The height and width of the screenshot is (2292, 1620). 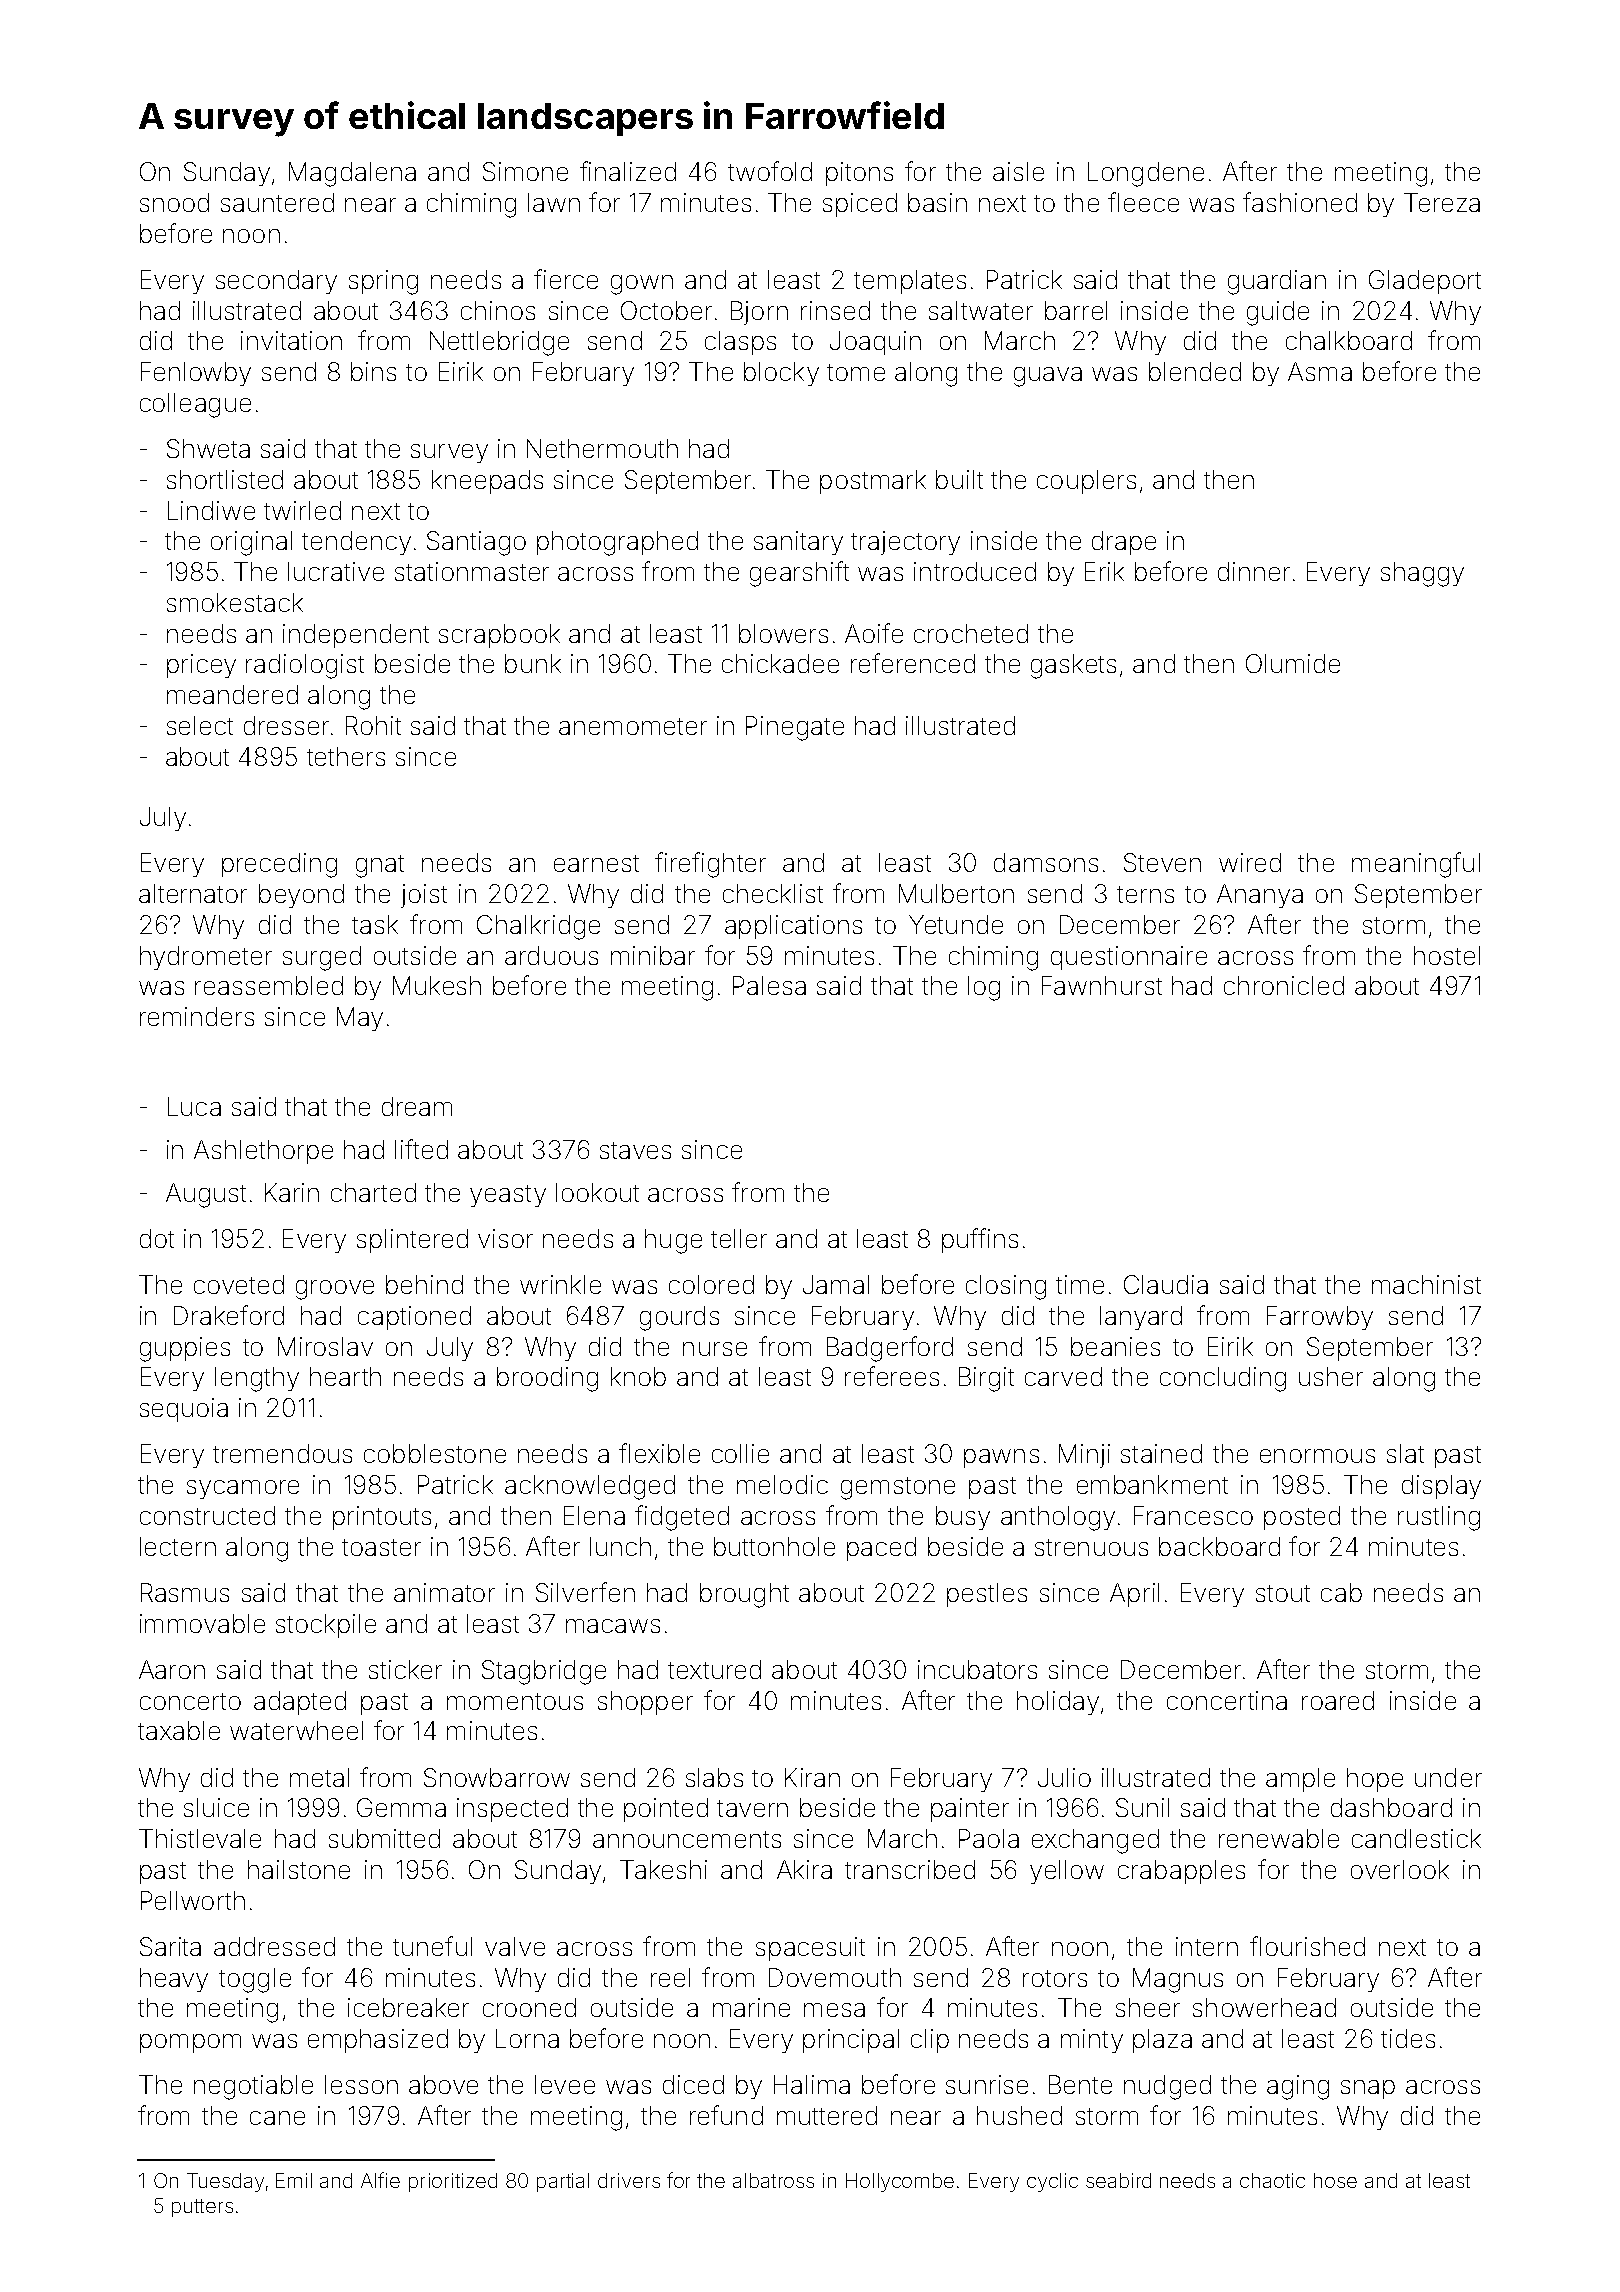 What do you see at coordinates (635, 1150) in the screenshot?
I see `staves` at bounding box center [635, 1150].
